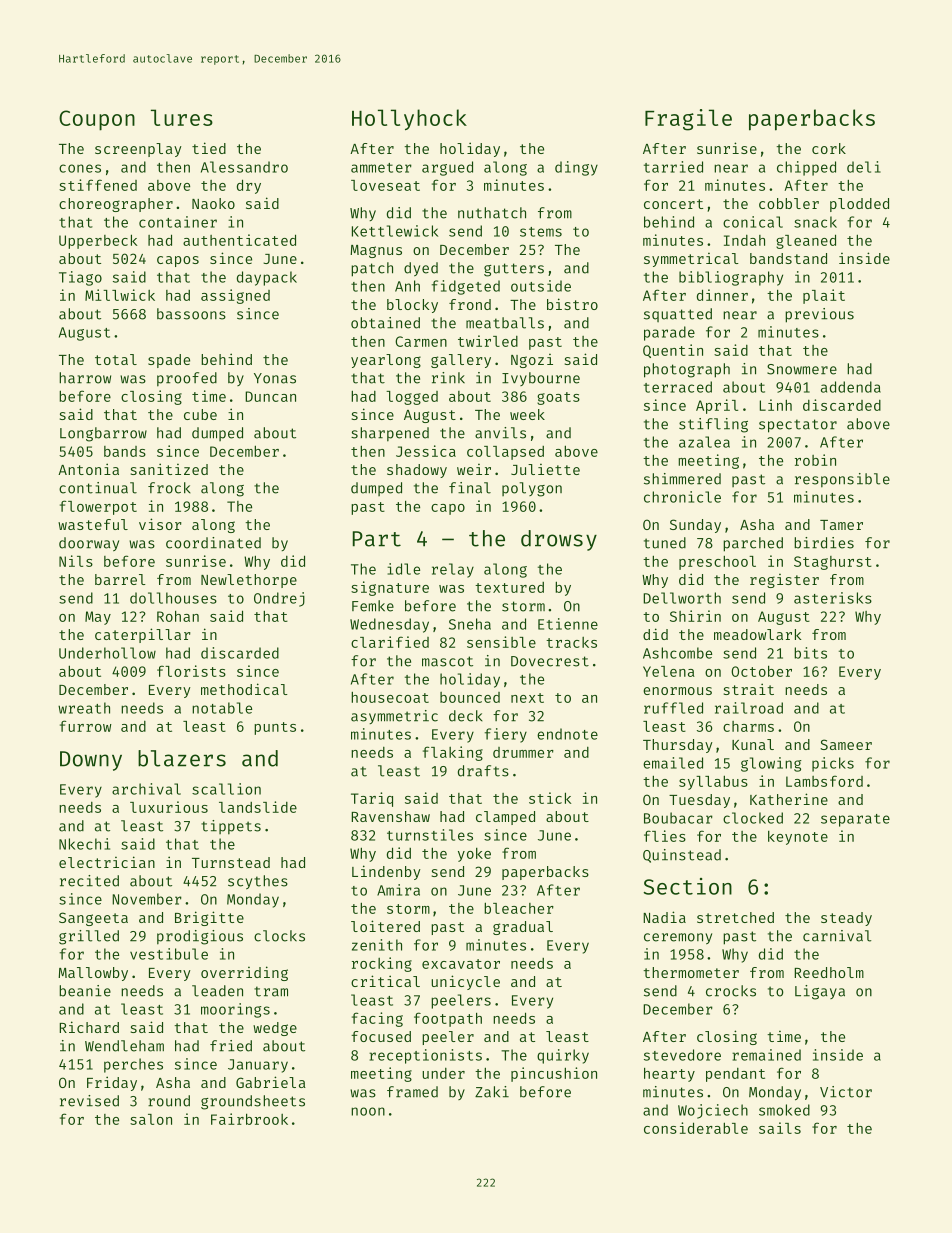 This image has height=1233, width=952. Describe the element at coordinates (417, 471) in the image. I see `shadowy` at that location.
